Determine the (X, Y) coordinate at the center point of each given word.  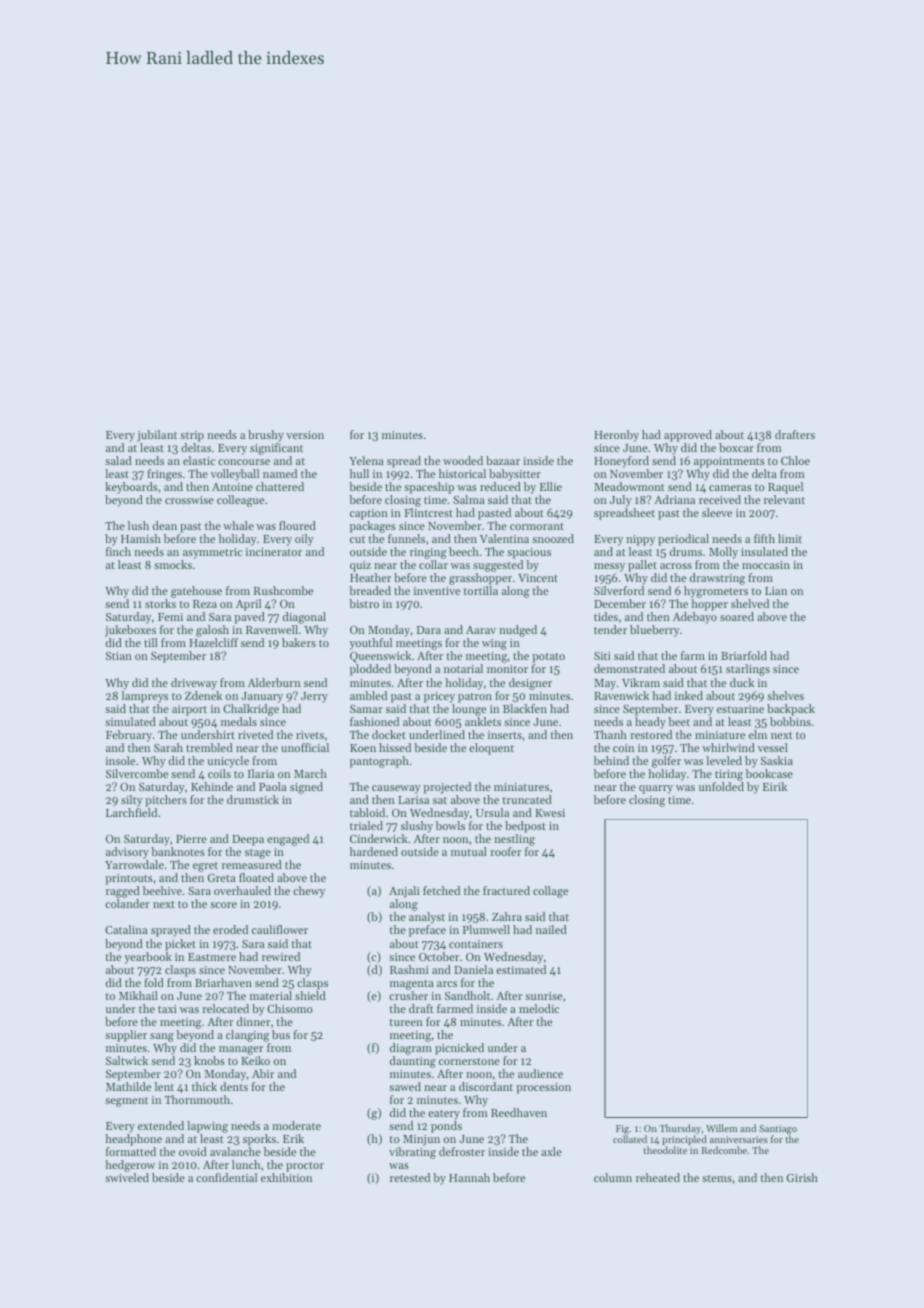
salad (118, 460)
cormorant (537, 526)
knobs (209, 1060)
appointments (729, 462)
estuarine (740, 709)
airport (189, 710)
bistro (364, 603)
